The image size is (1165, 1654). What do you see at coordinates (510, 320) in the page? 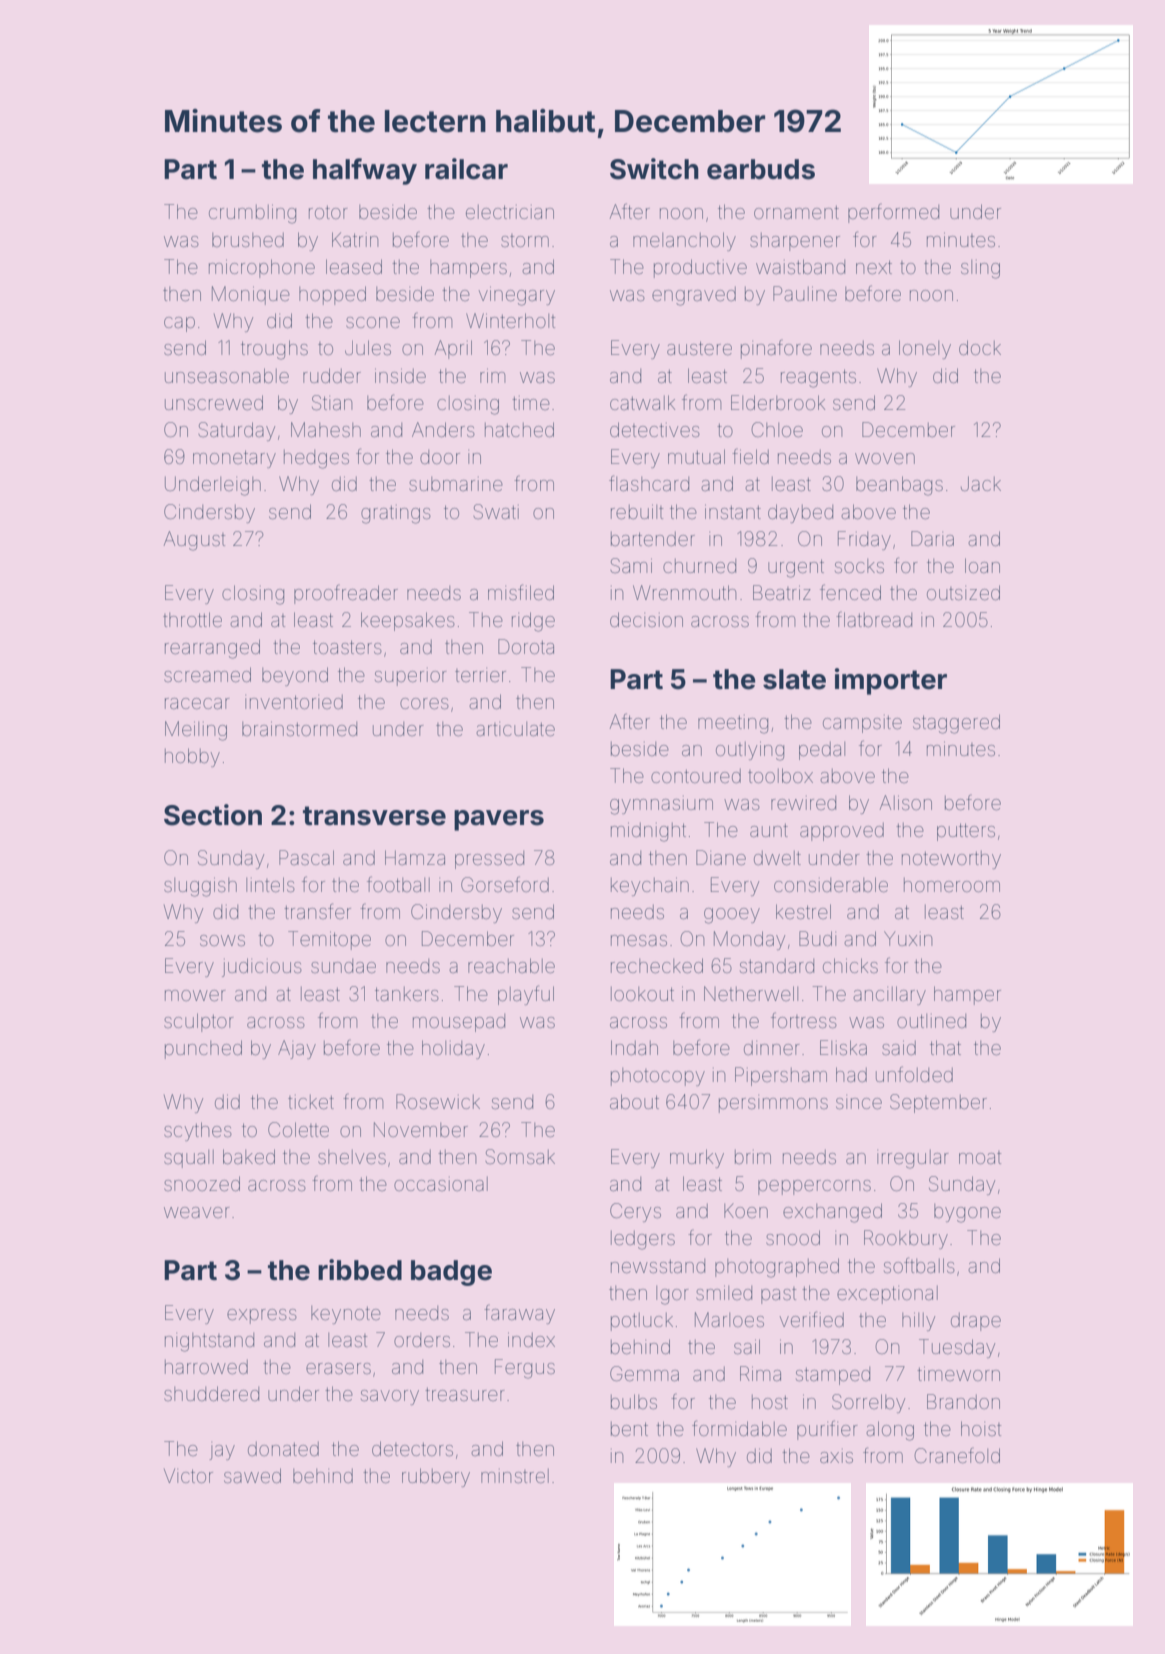
I see `Winterholt` at bounding box center [510, 320].
